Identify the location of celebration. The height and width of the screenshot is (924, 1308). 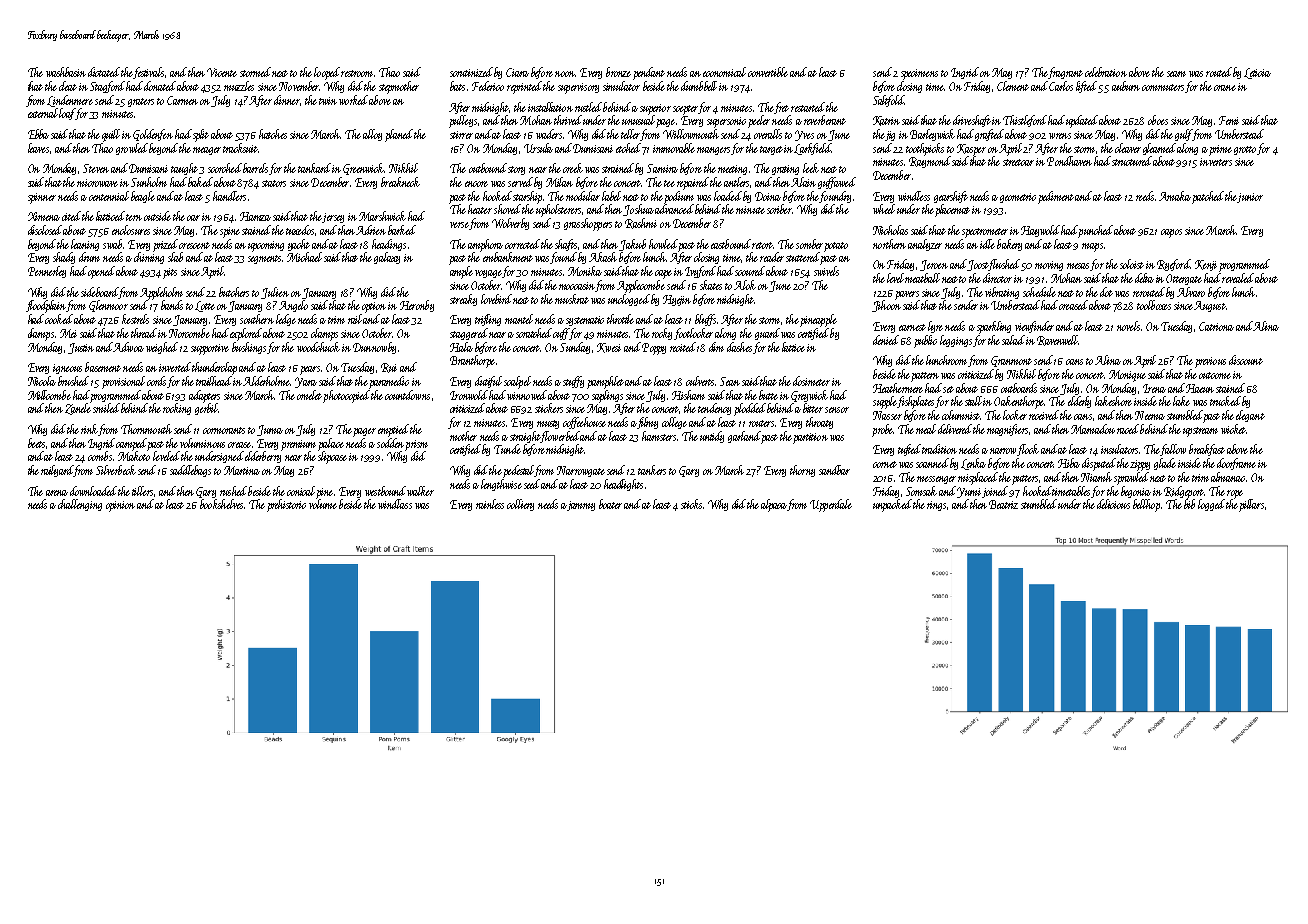
(1106, 72).
